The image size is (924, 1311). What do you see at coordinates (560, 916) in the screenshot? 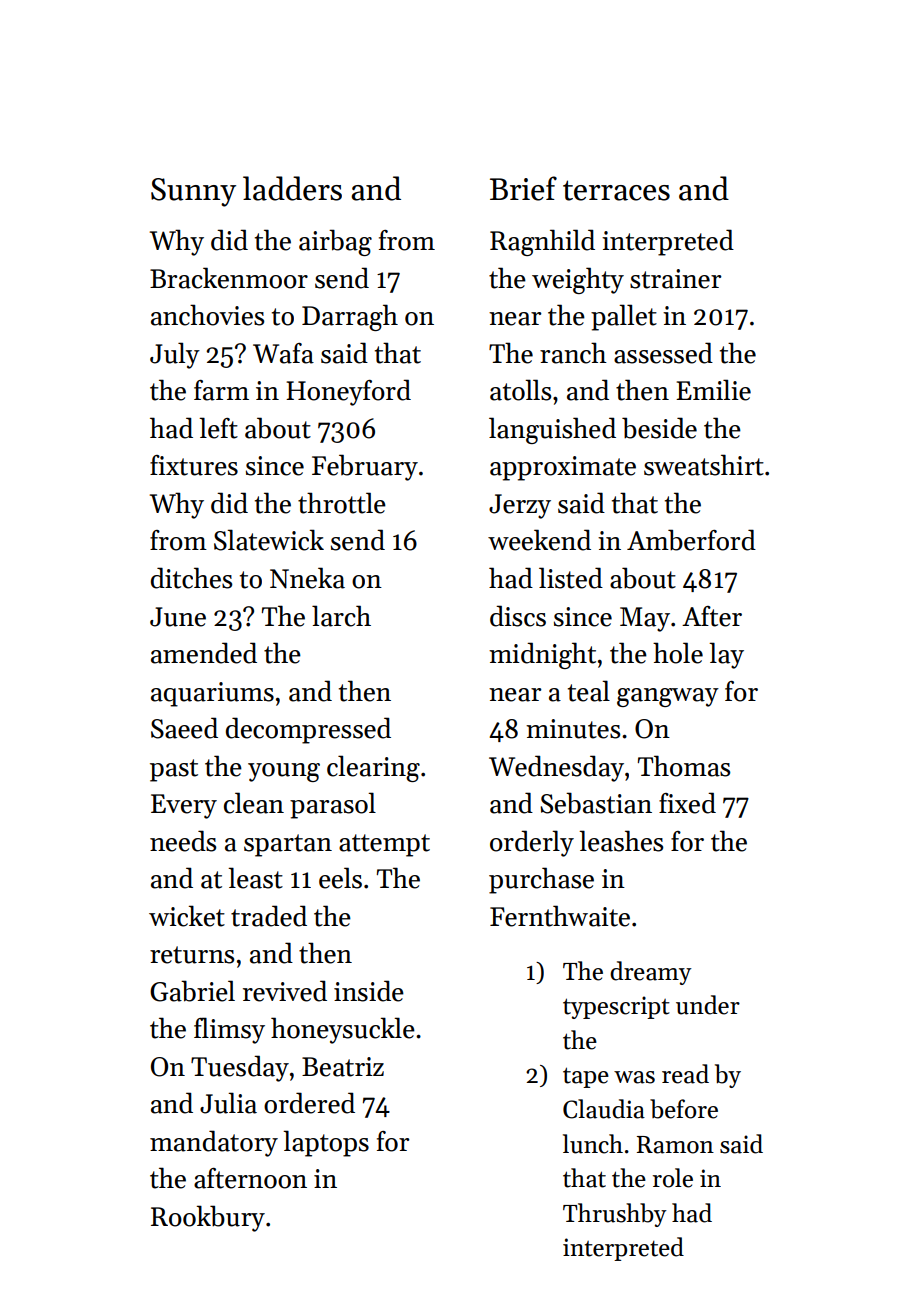
I see `Fernthwaite` at bounding box center [560, 916].
